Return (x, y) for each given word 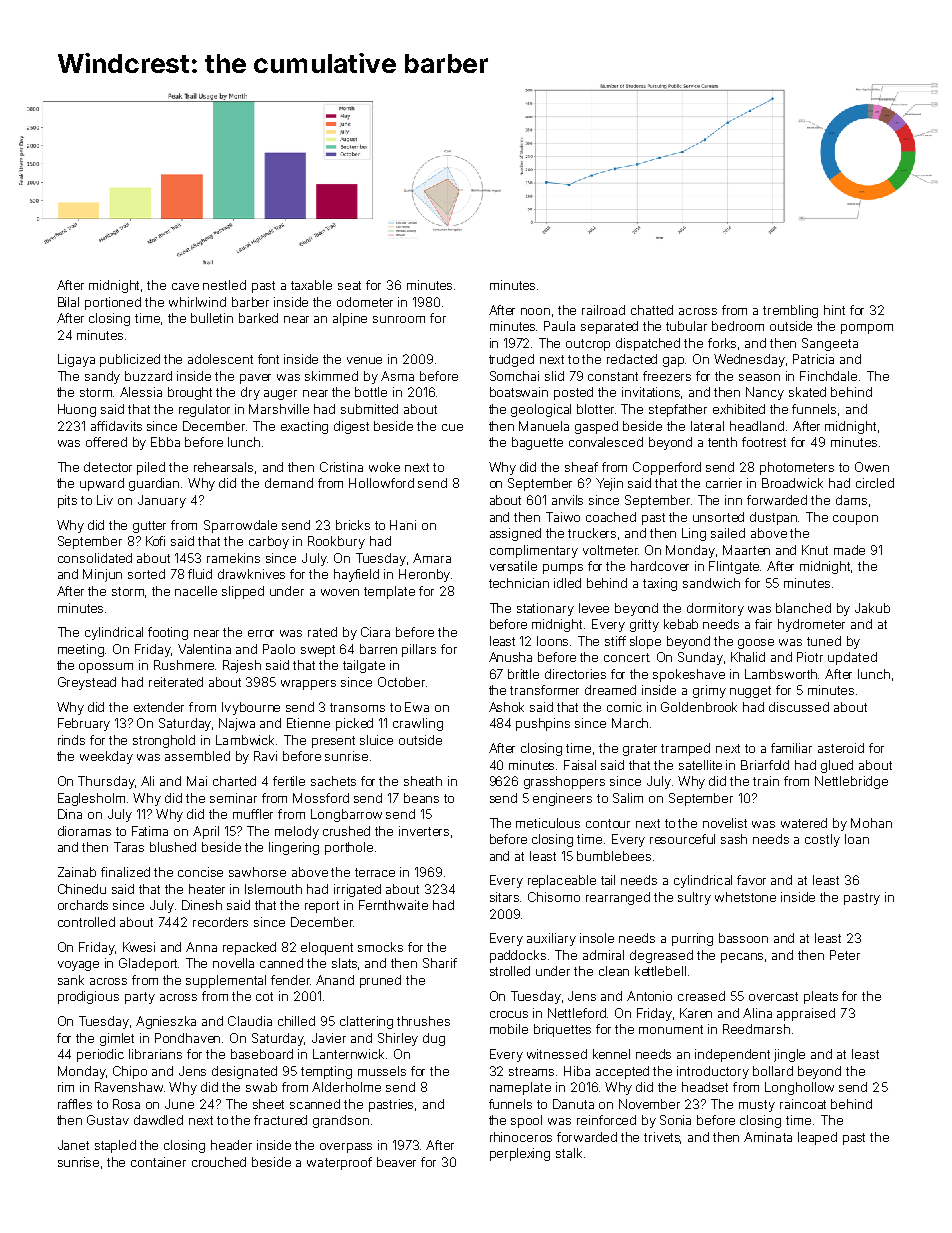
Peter (845, 955)
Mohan (871, 823)
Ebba (165, 442)
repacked (249, 948)
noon (535, 311)
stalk (569, 1153)
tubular (686, 326)
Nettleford (577, 1013)
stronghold (164, 741)
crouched (219, 1162)
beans (421, 798)
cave (185, 286)
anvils (567, 500)
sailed (728, 533)
